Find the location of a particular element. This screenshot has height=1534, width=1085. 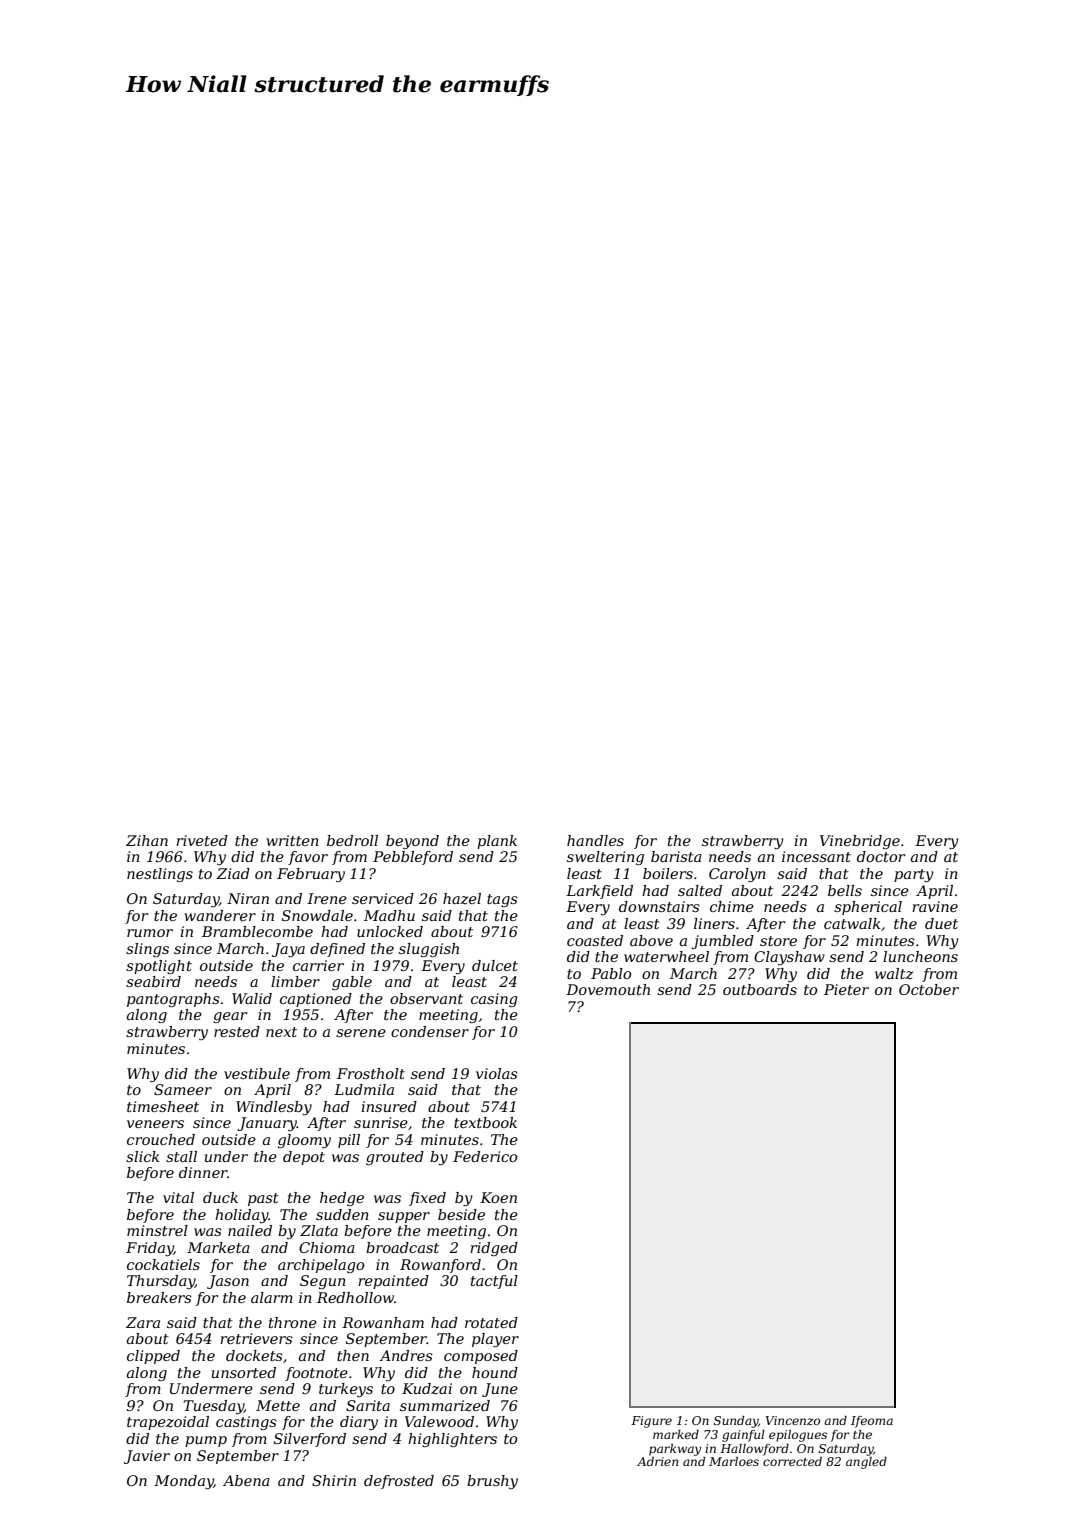

Clayshaw is located at coordinates (789, 958).
